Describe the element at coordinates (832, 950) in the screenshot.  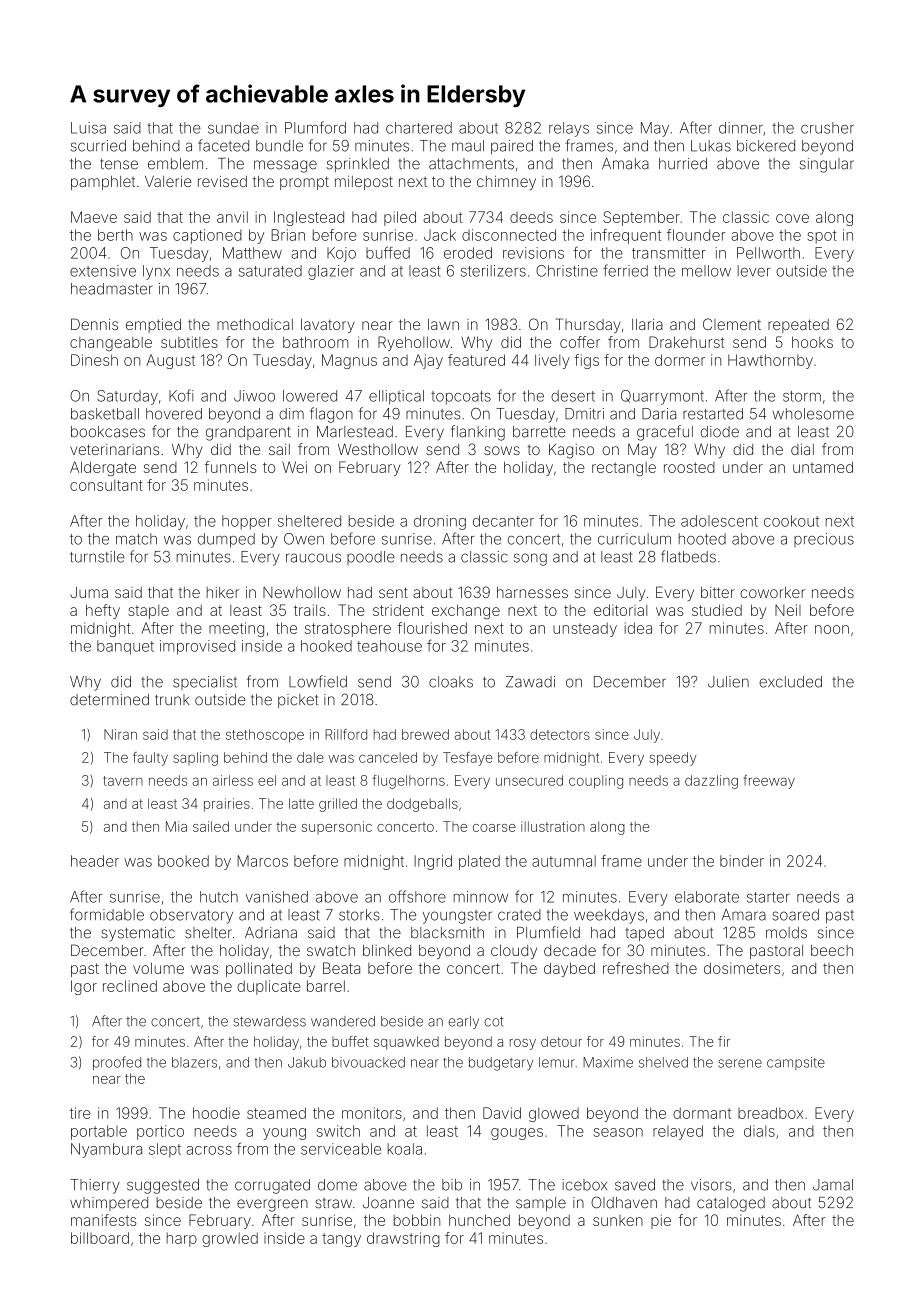
I see `beech` at that location.
